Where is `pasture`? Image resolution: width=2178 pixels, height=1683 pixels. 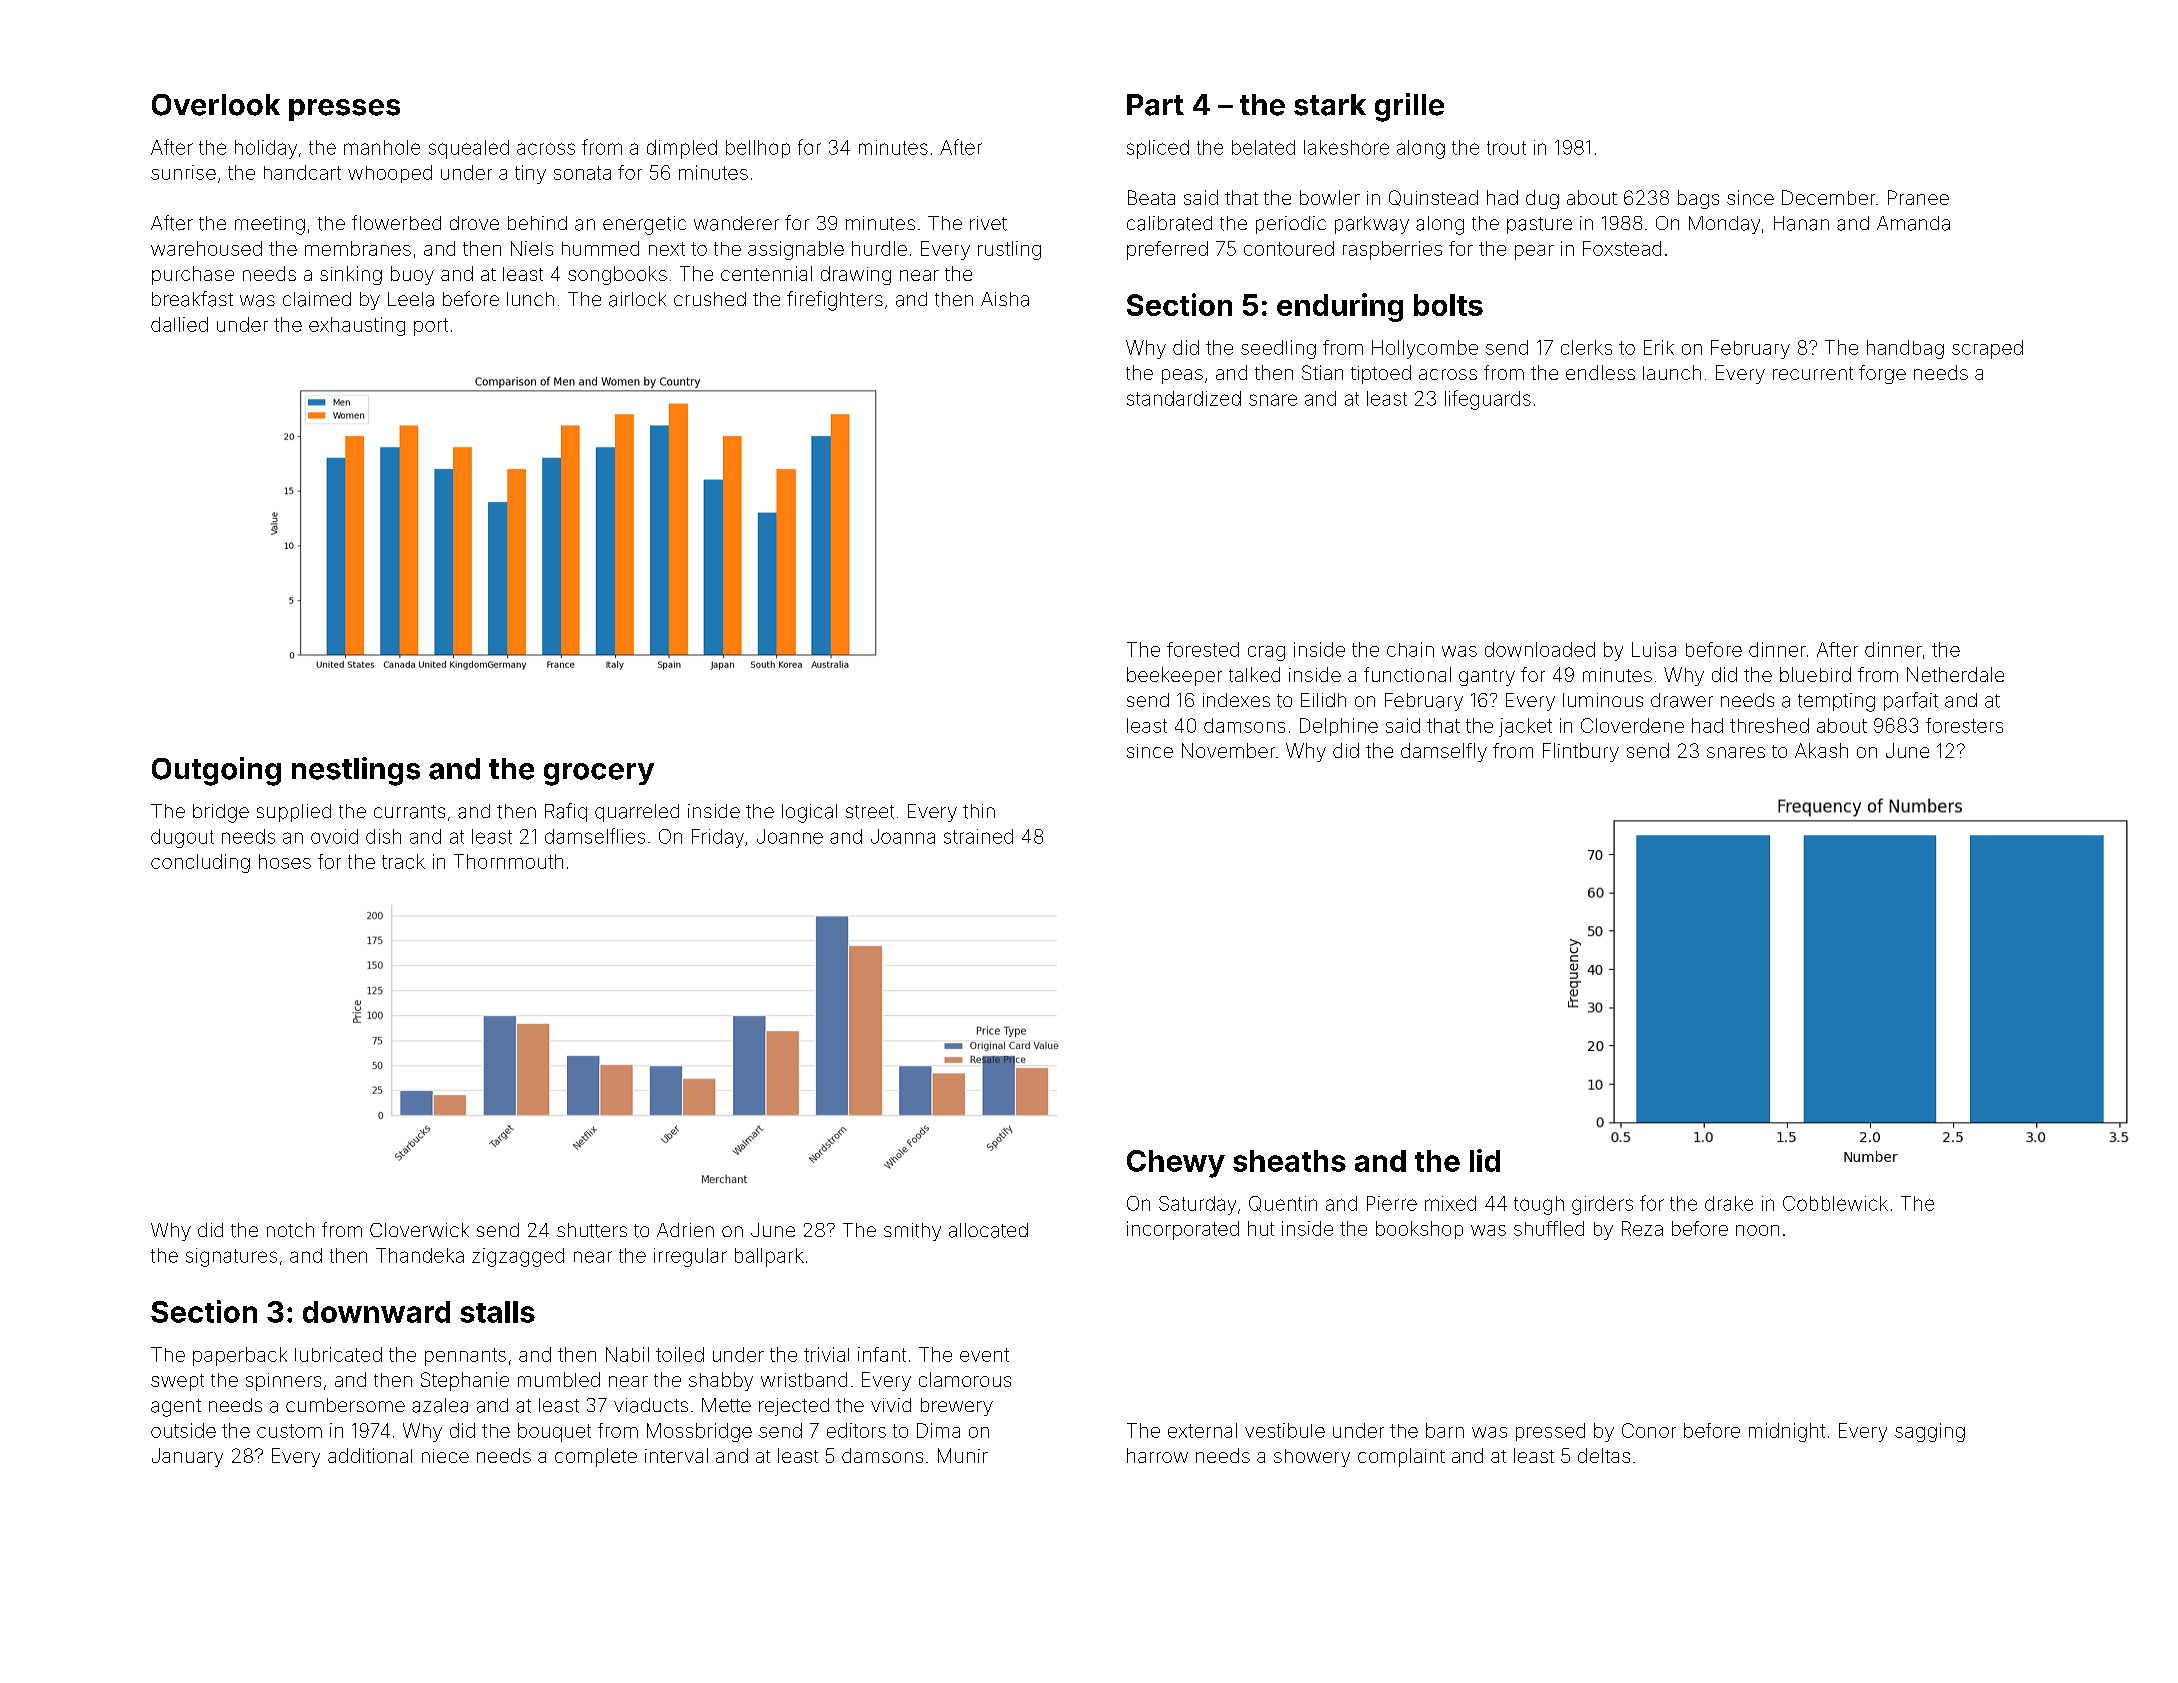
pasture is located at coordinates (1539, 225).
